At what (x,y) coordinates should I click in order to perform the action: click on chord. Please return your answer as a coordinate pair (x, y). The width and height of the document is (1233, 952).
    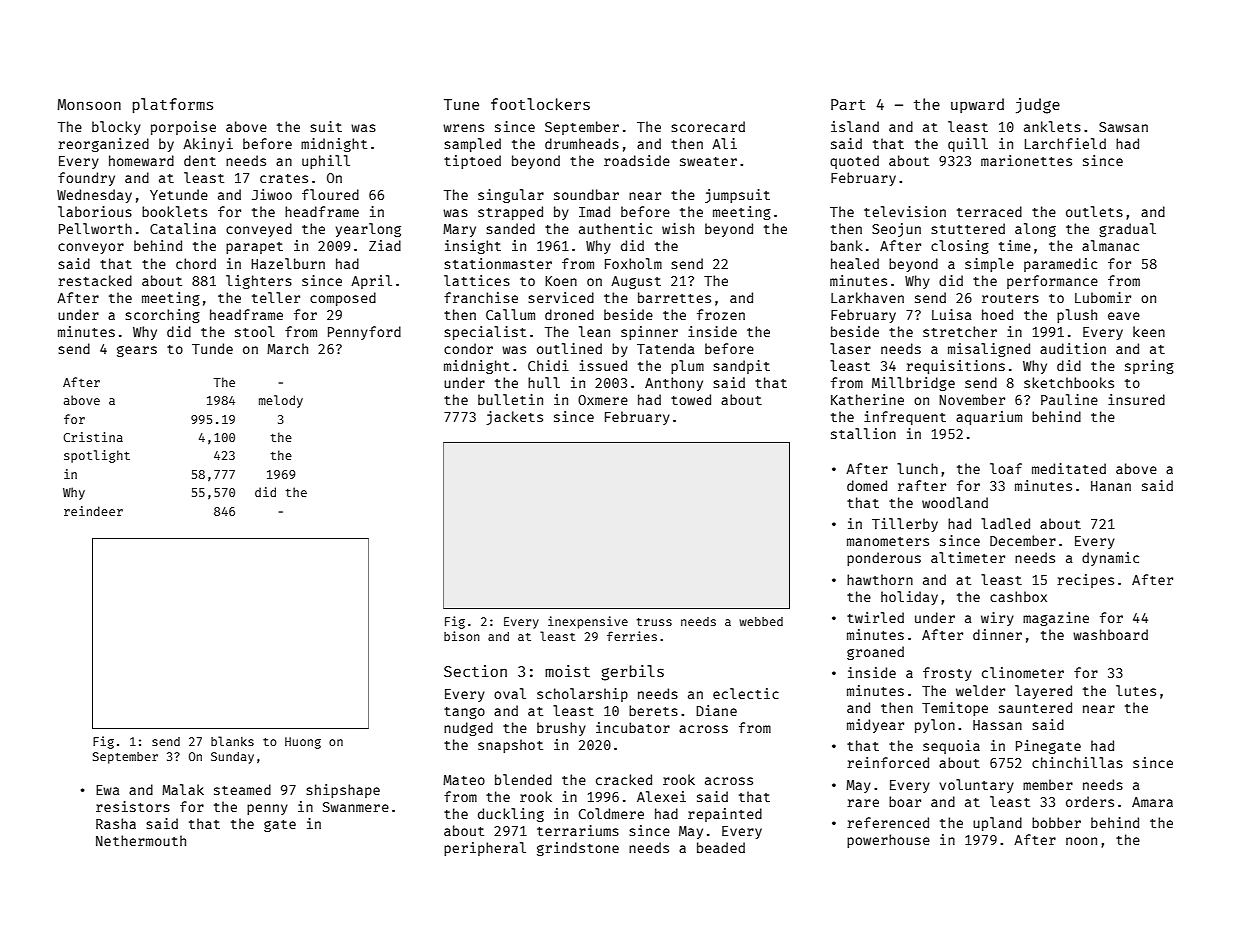
    Looking at the image, I should click on (196, 263).
